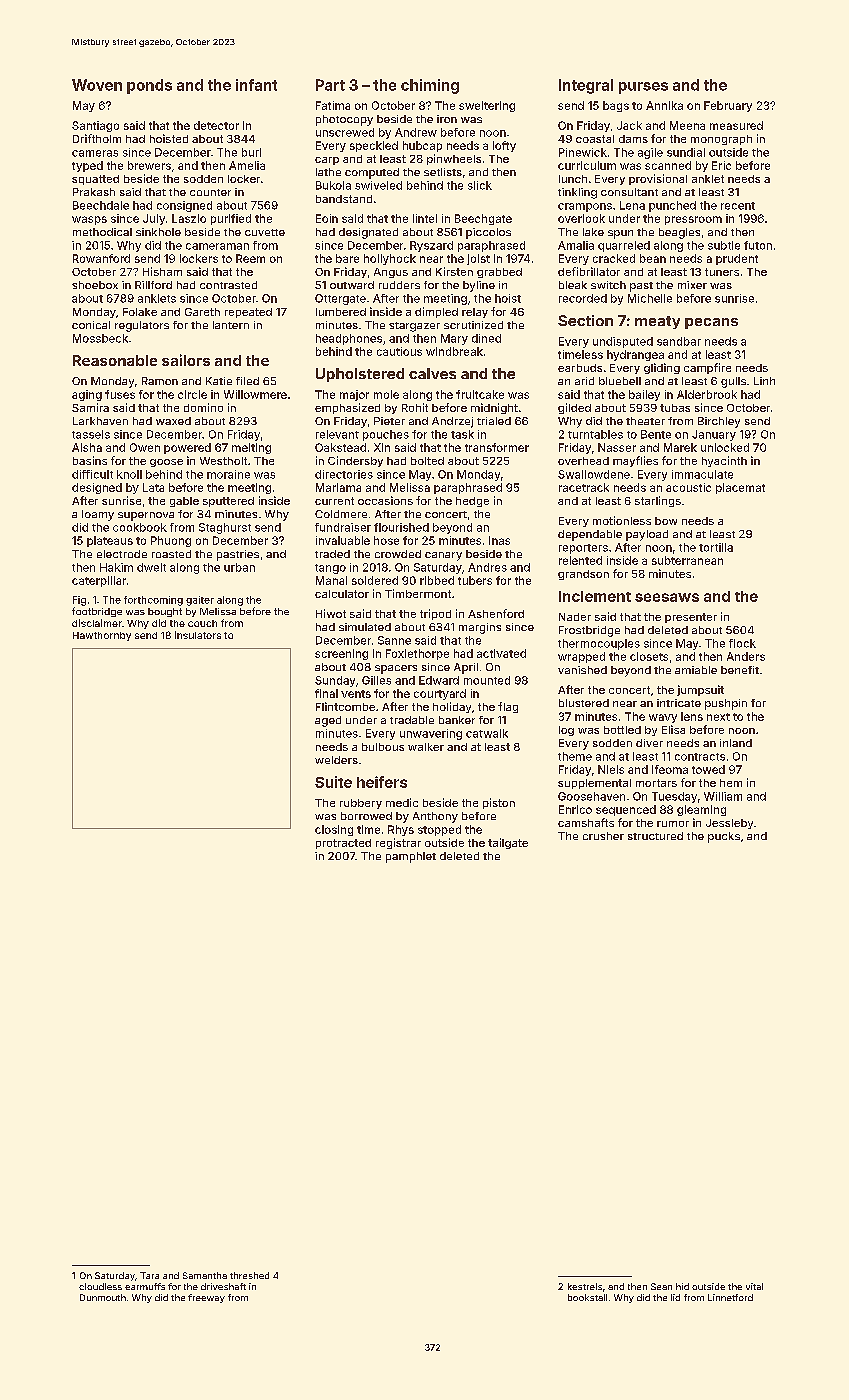 Image resolution: width=849 pixels, height=1400 pixels. What do you see at coordinates (711, 323) in the screenshot?
I see `pecans` at bounding box center [711, 323].
